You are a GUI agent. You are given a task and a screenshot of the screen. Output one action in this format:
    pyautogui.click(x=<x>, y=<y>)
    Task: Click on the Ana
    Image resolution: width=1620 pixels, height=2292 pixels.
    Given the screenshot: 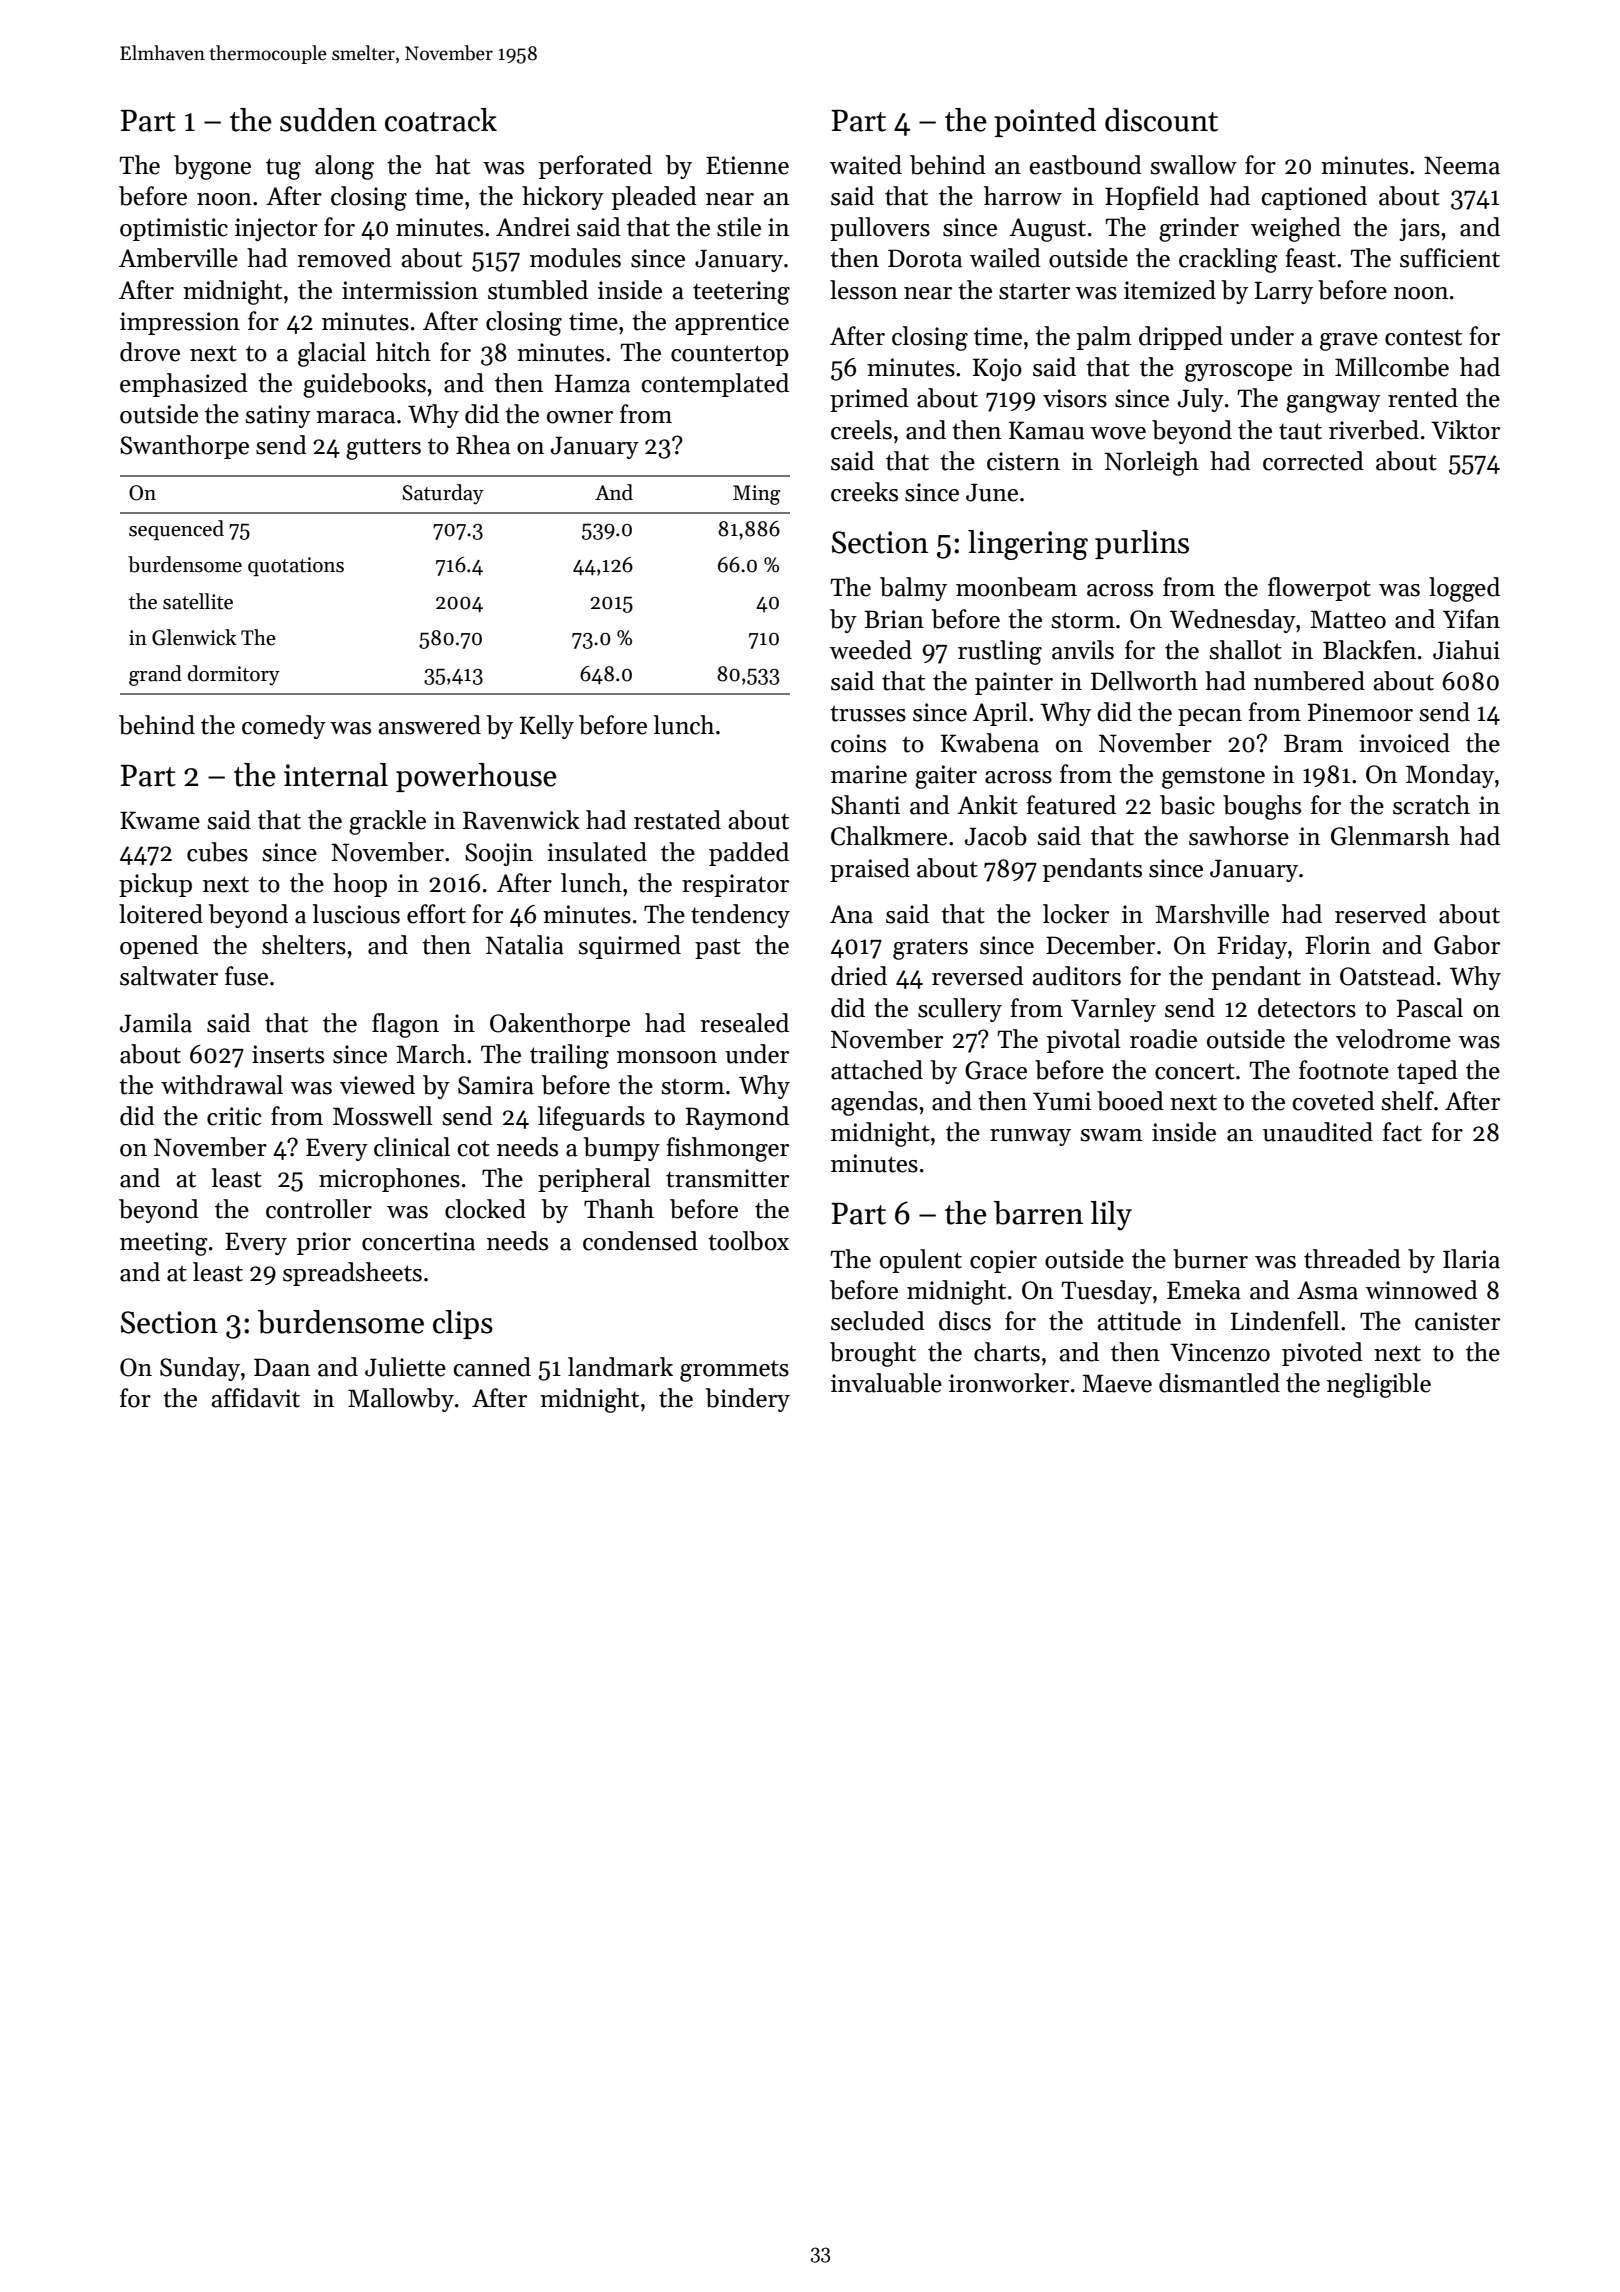 What is the action you would take?
    pyautogui.click(x=851, y=914)
